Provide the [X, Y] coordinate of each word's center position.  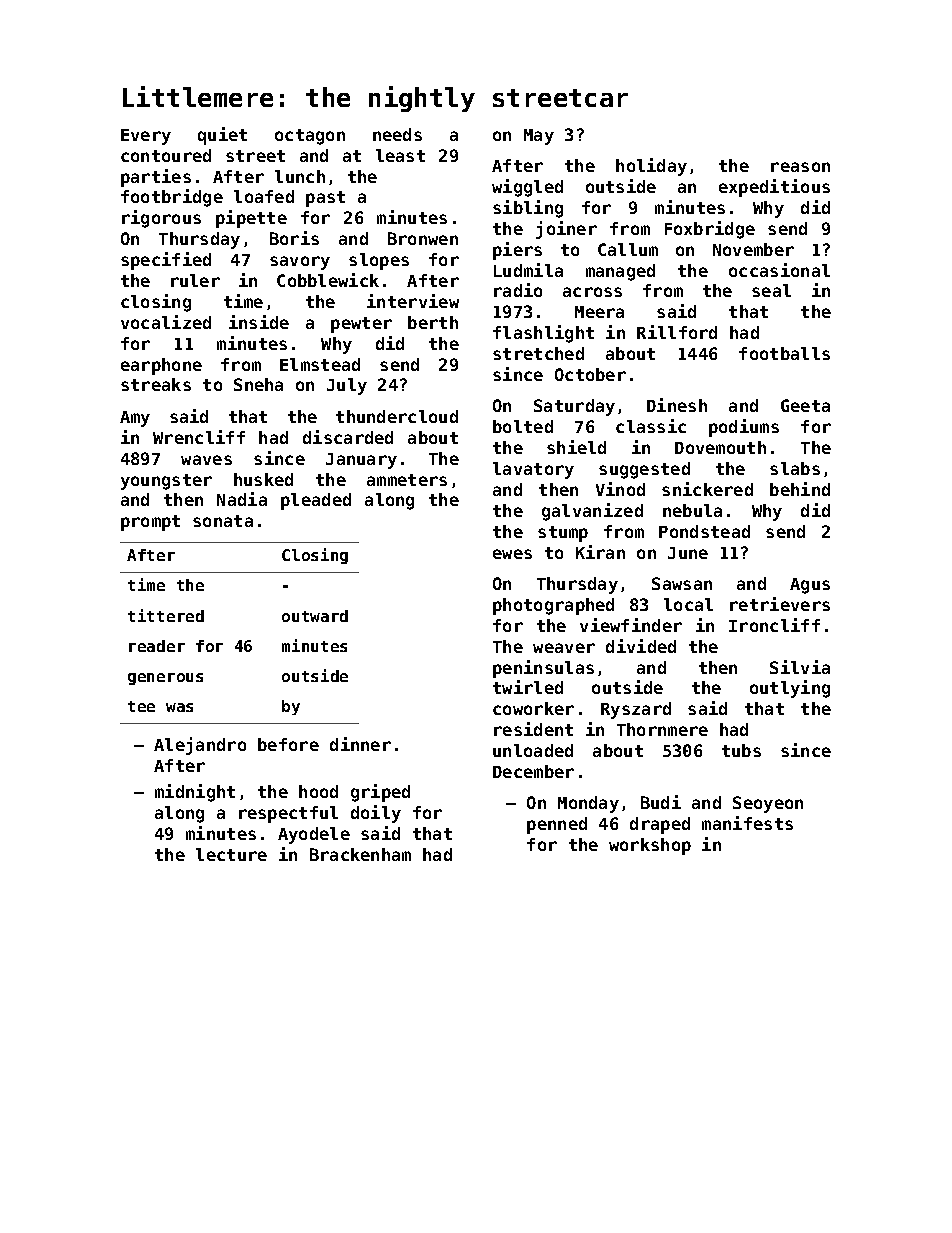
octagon [310, 137]
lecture [231, 854]
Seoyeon [768, 804]
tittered [166, 615]
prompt [150, 523]
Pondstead [704, 531]
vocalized [166, 322]
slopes [379, 261]
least [400, 155]
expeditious [774, 188]
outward [315, 616]
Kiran [600, 552]
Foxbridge [710, 230]
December [533, 771]
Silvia [800, 667]
